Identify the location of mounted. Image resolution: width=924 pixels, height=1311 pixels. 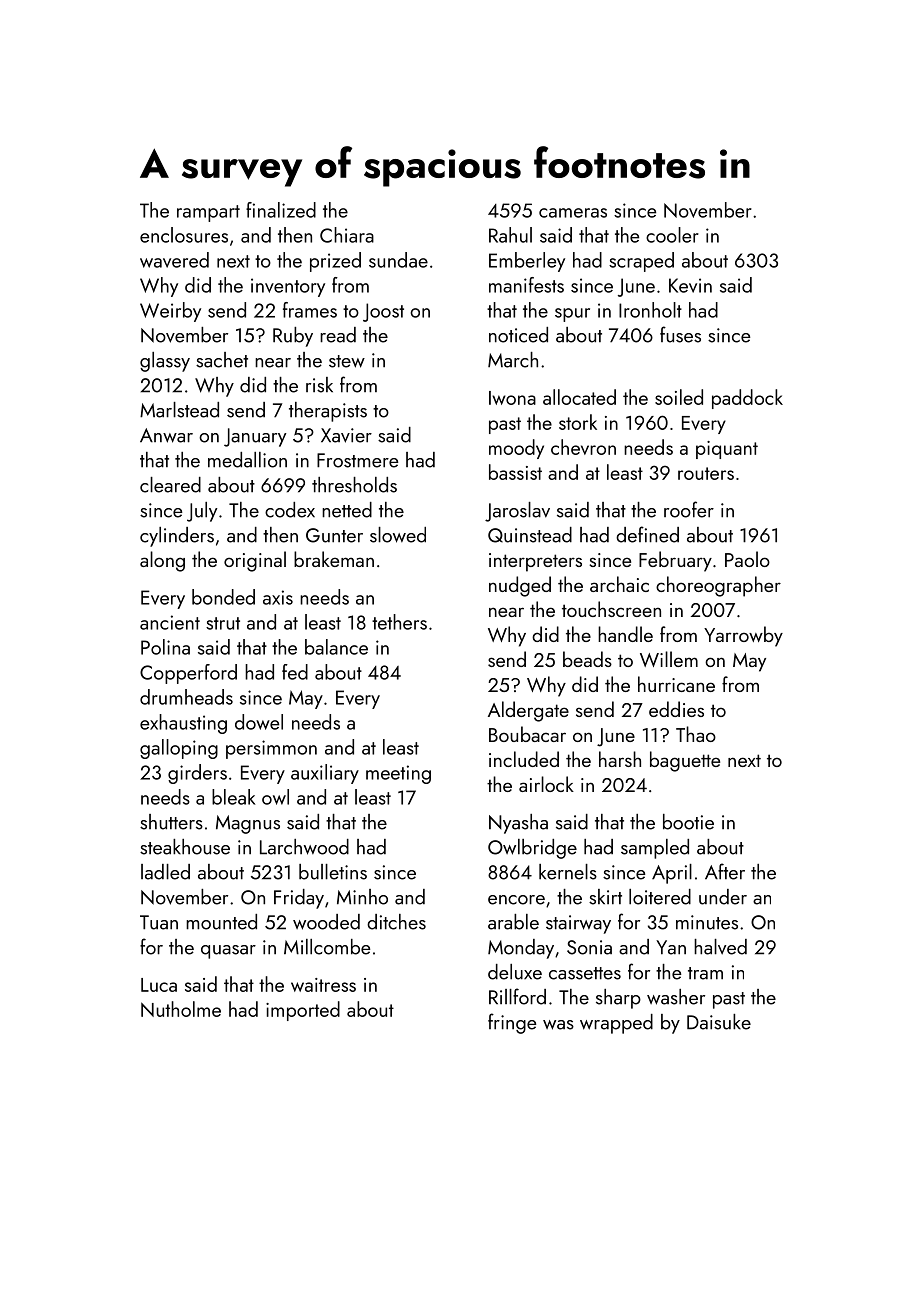
(221, 922).
